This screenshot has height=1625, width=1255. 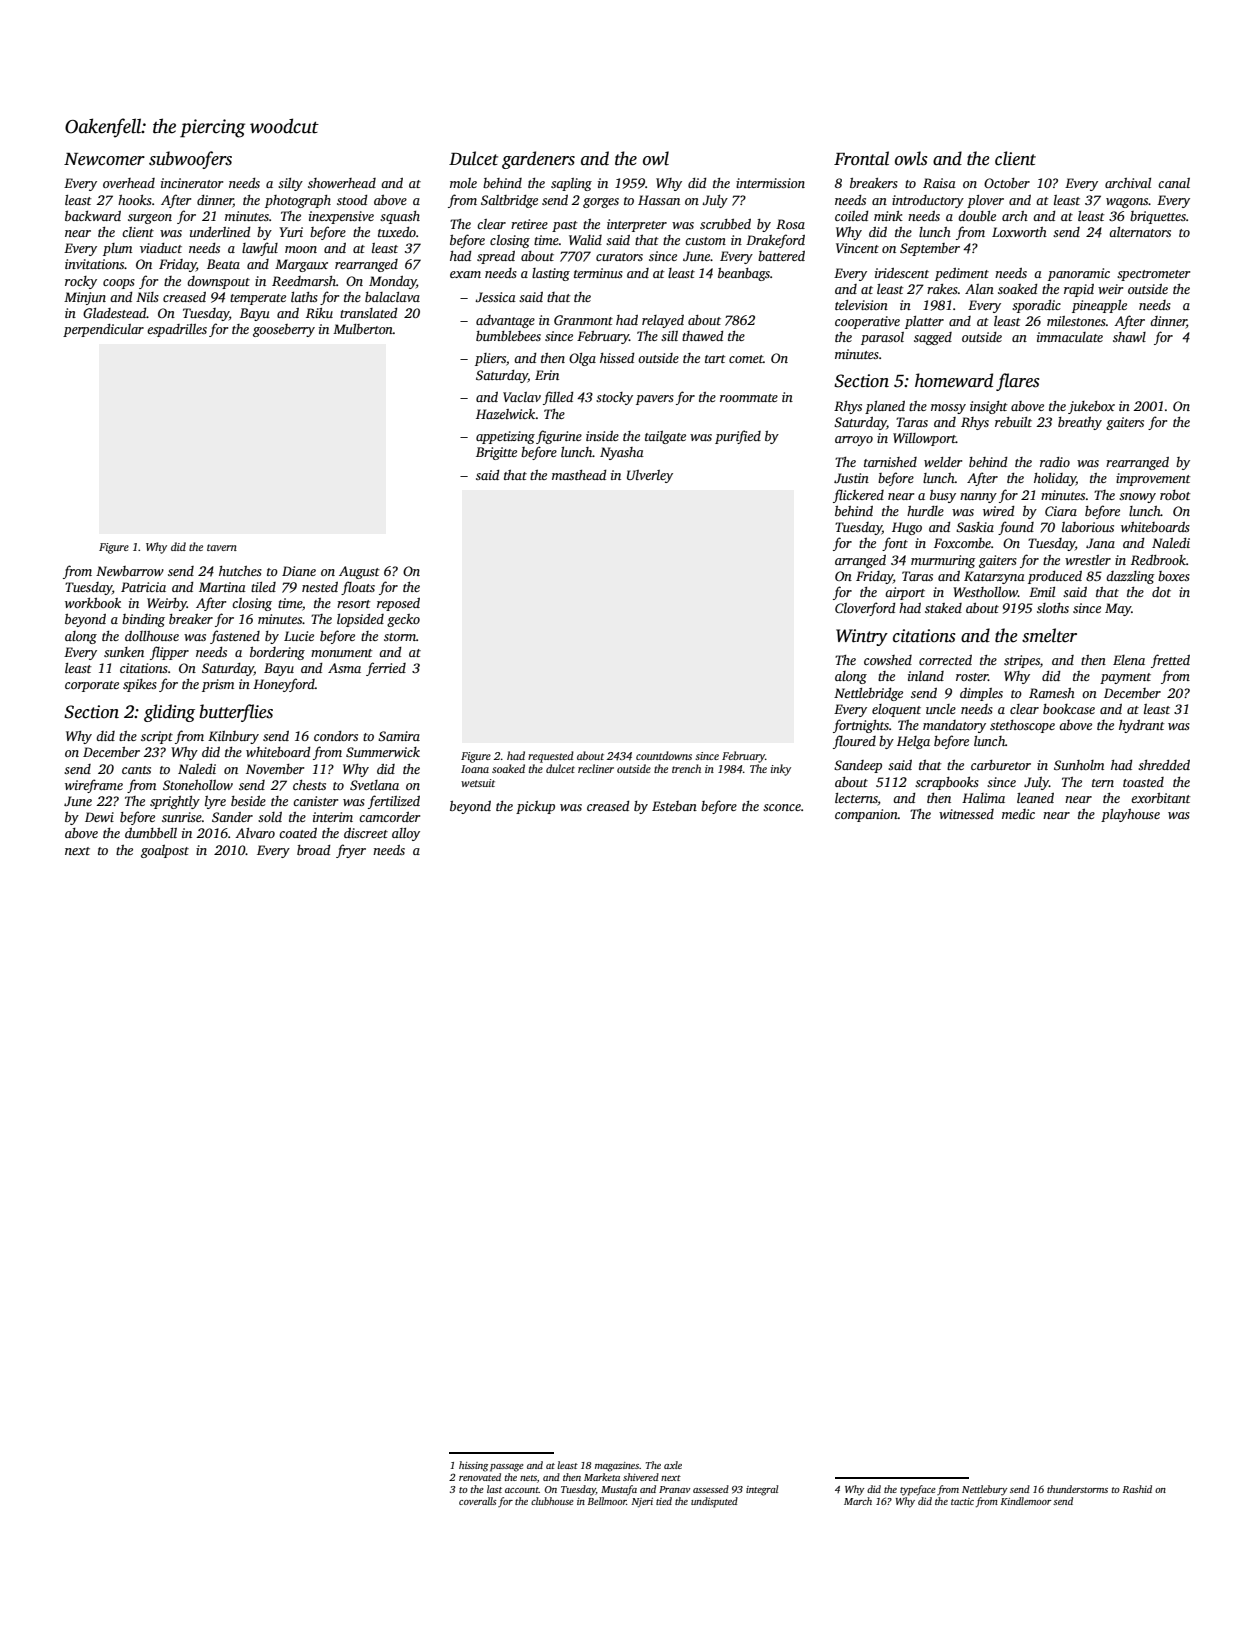 I want to click on fryer, so click(x=351, y=851).
